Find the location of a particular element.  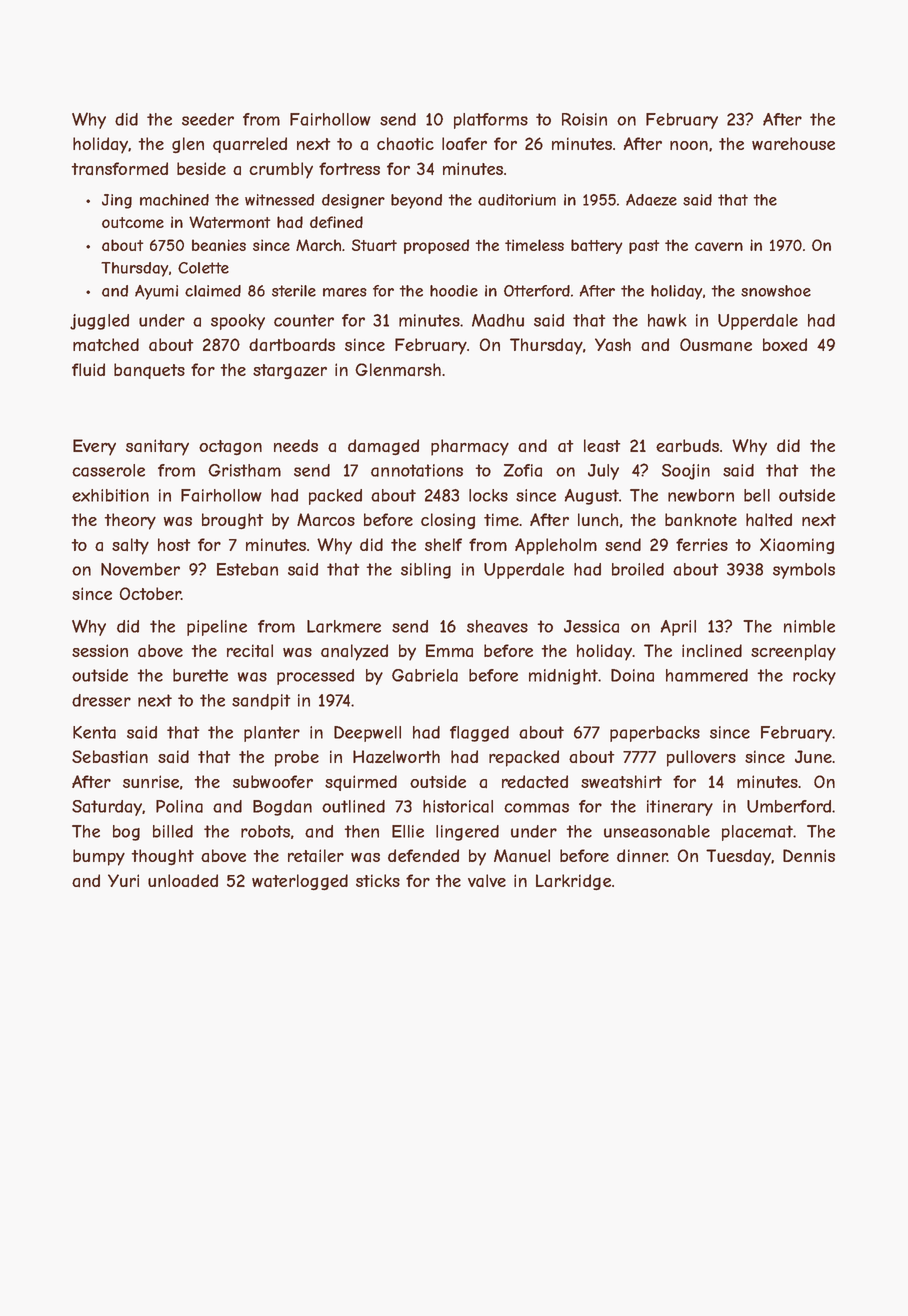

midnight is located at coordinates (563, 677).
